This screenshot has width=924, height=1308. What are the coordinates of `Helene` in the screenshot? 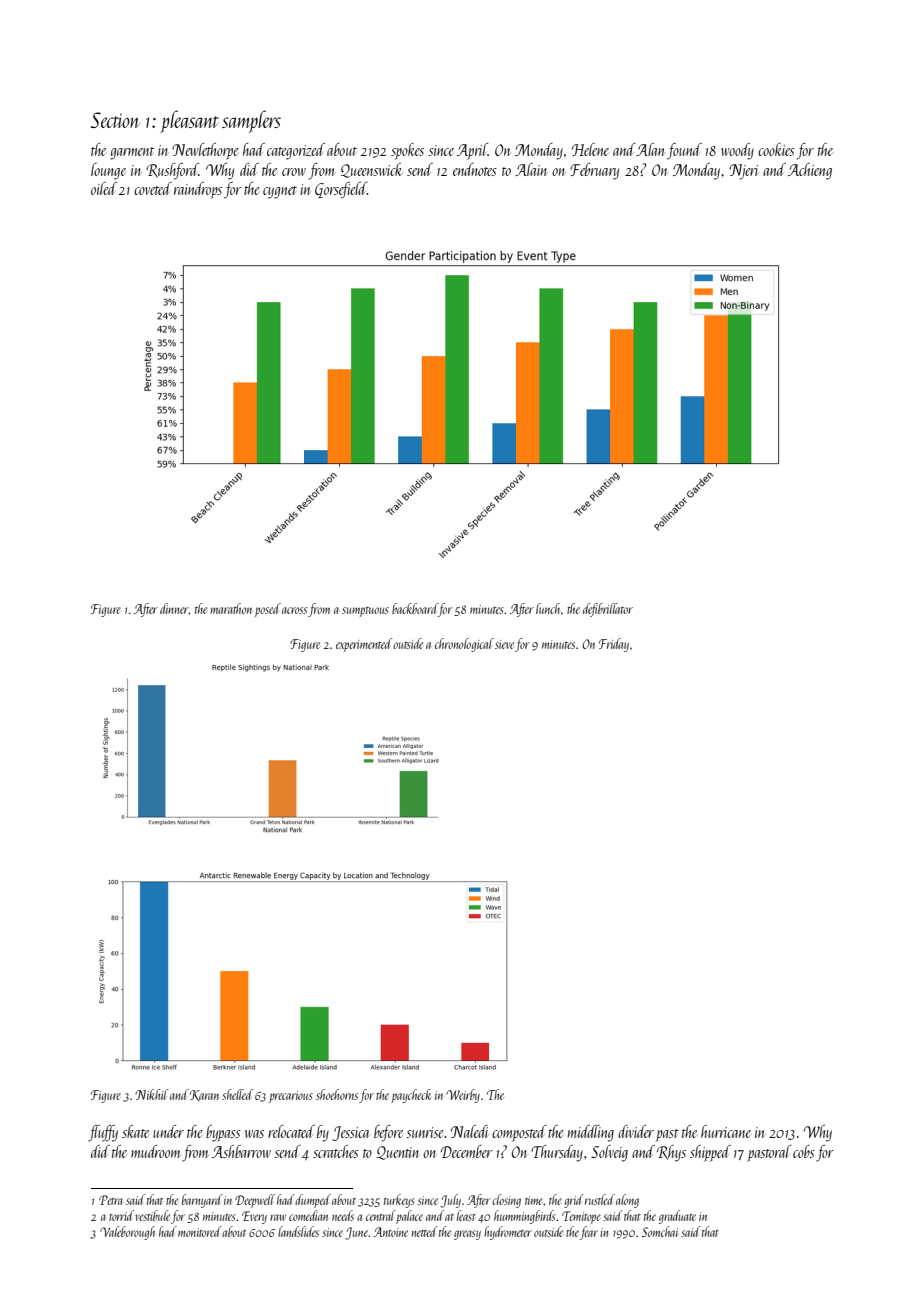 It's located at (590, 149).
